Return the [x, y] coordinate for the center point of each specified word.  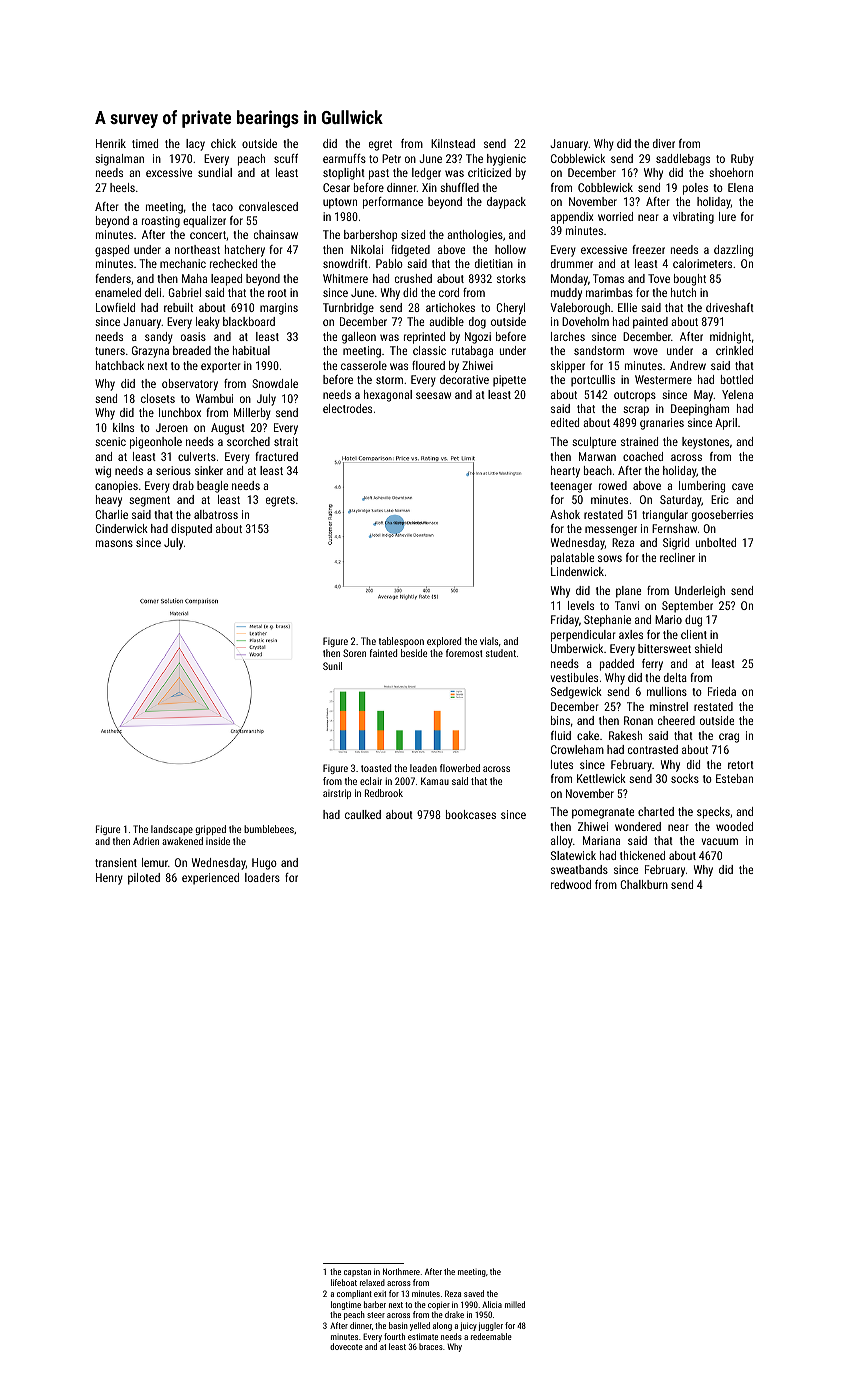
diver [664, 143]
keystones [705, 443]
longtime [346, 1305]
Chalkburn [644, 884]
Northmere [401, 1271]
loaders [262, 877]
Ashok [565, 514]
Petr [391, 158]
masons [114, 543]
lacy [195, 145]
